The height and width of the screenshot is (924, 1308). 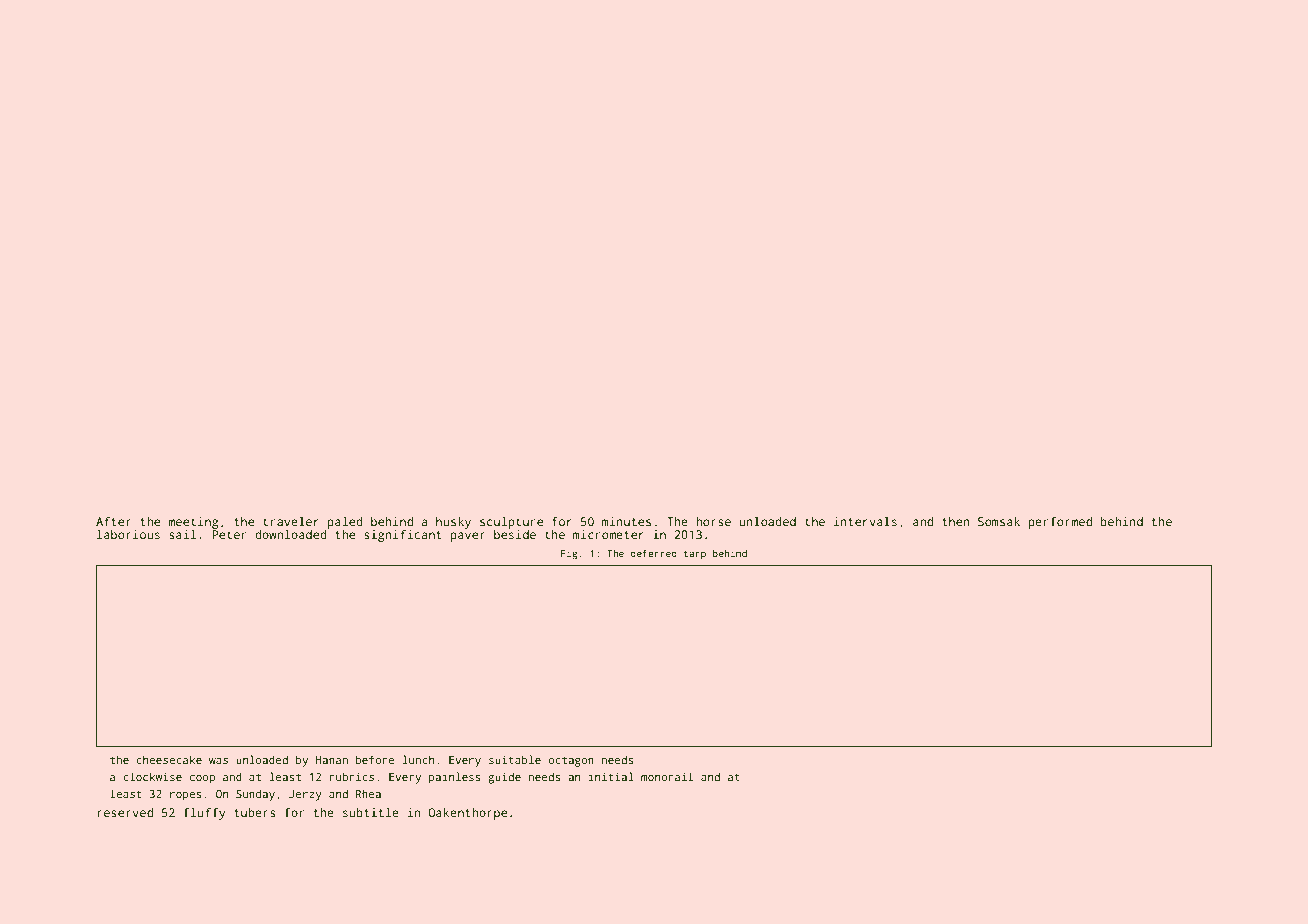 I want to click on before, so click(x=375, y=759).
